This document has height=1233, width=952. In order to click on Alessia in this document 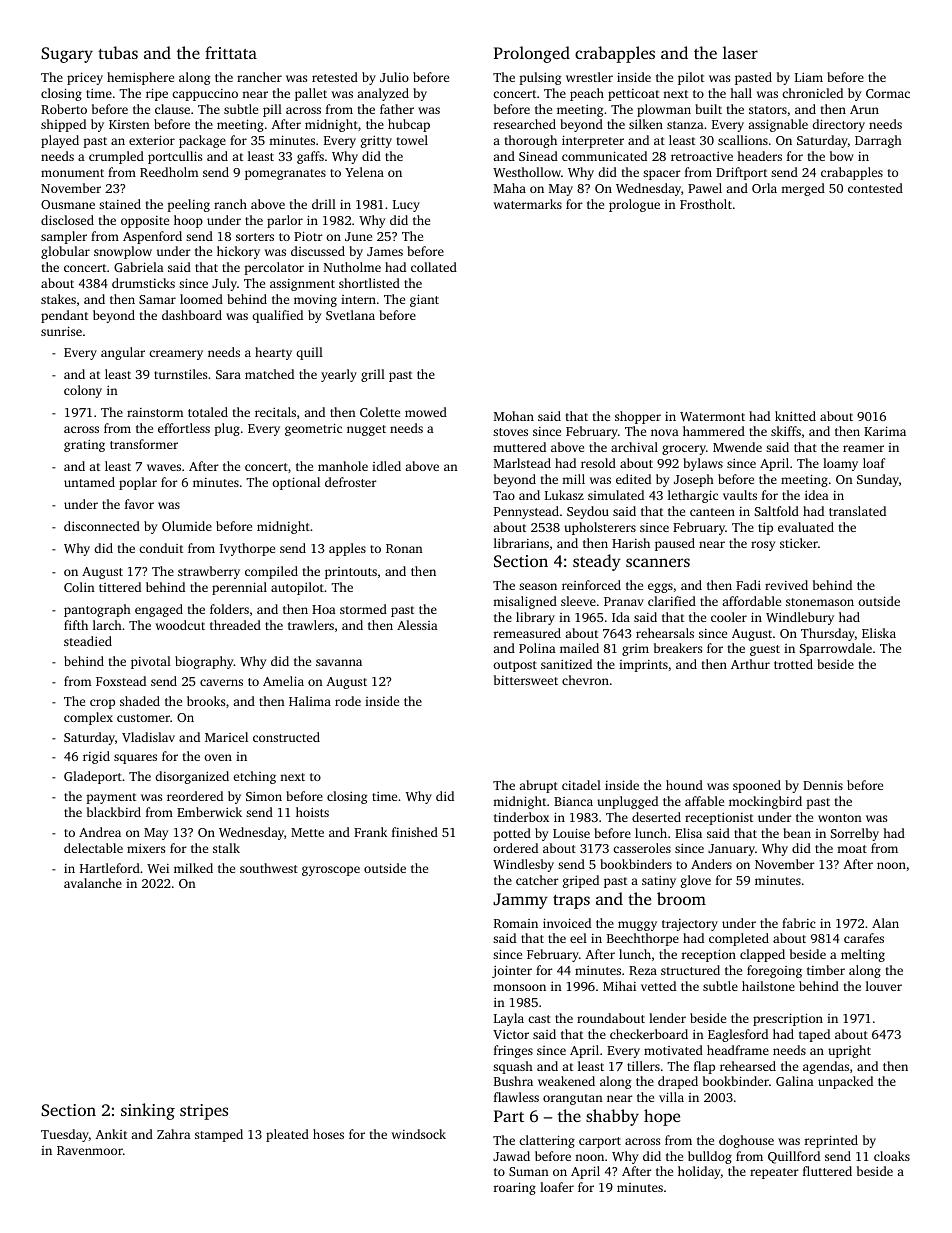, I will do `click(417, 625)`.
